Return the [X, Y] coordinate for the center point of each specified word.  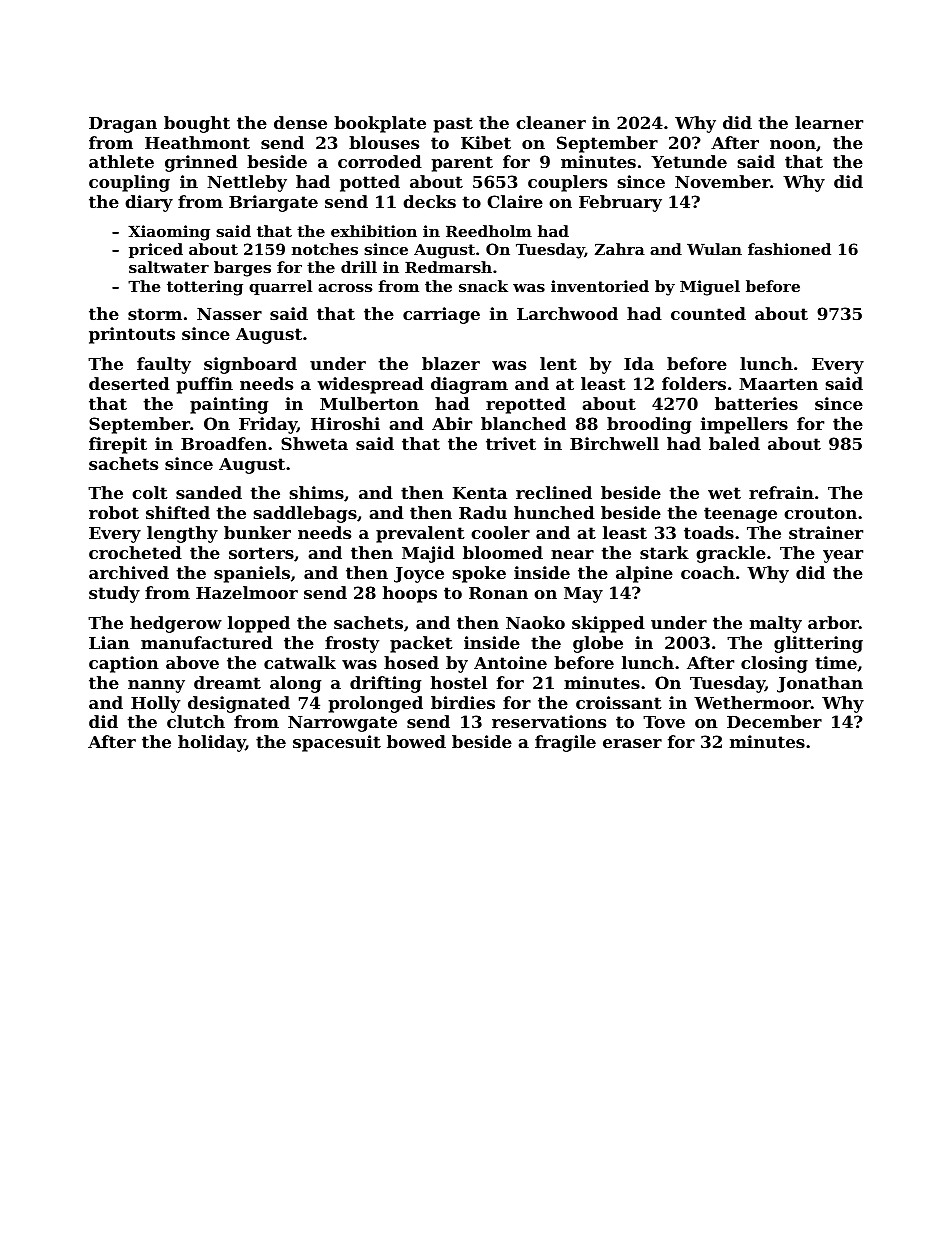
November [722, 181]
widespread [370, 385]
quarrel [280, 287]
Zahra [620, 249]
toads [709, 532]
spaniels [252, 574]
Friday [268, 425]
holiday [212, 743]
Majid [428, 554]
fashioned [789, 249]
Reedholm [489, 231]
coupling [129, 183]
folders [694, 383]
